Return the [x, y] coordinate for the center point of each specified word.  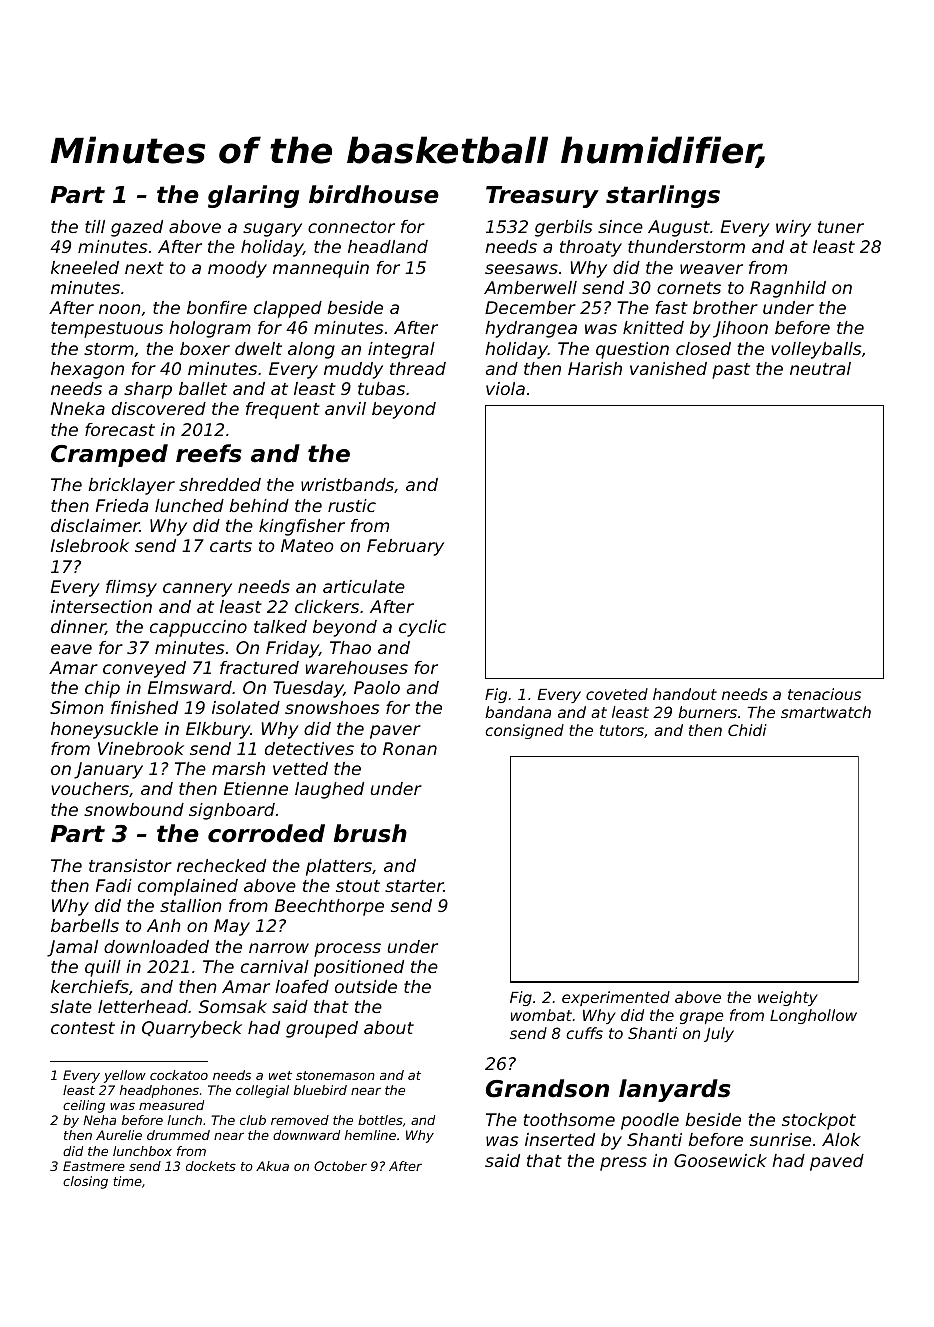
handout [685, 694]
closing [85, 1182]
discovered [159, 408]
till [95, 226]
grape [702, 1018]
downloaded [156, 946]
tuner [841, 227]
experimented [616, 998]
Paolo [377, 687]
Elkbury [218, 730]
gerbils [564, 228]
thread [418, 368]
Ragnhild [788, 289]
